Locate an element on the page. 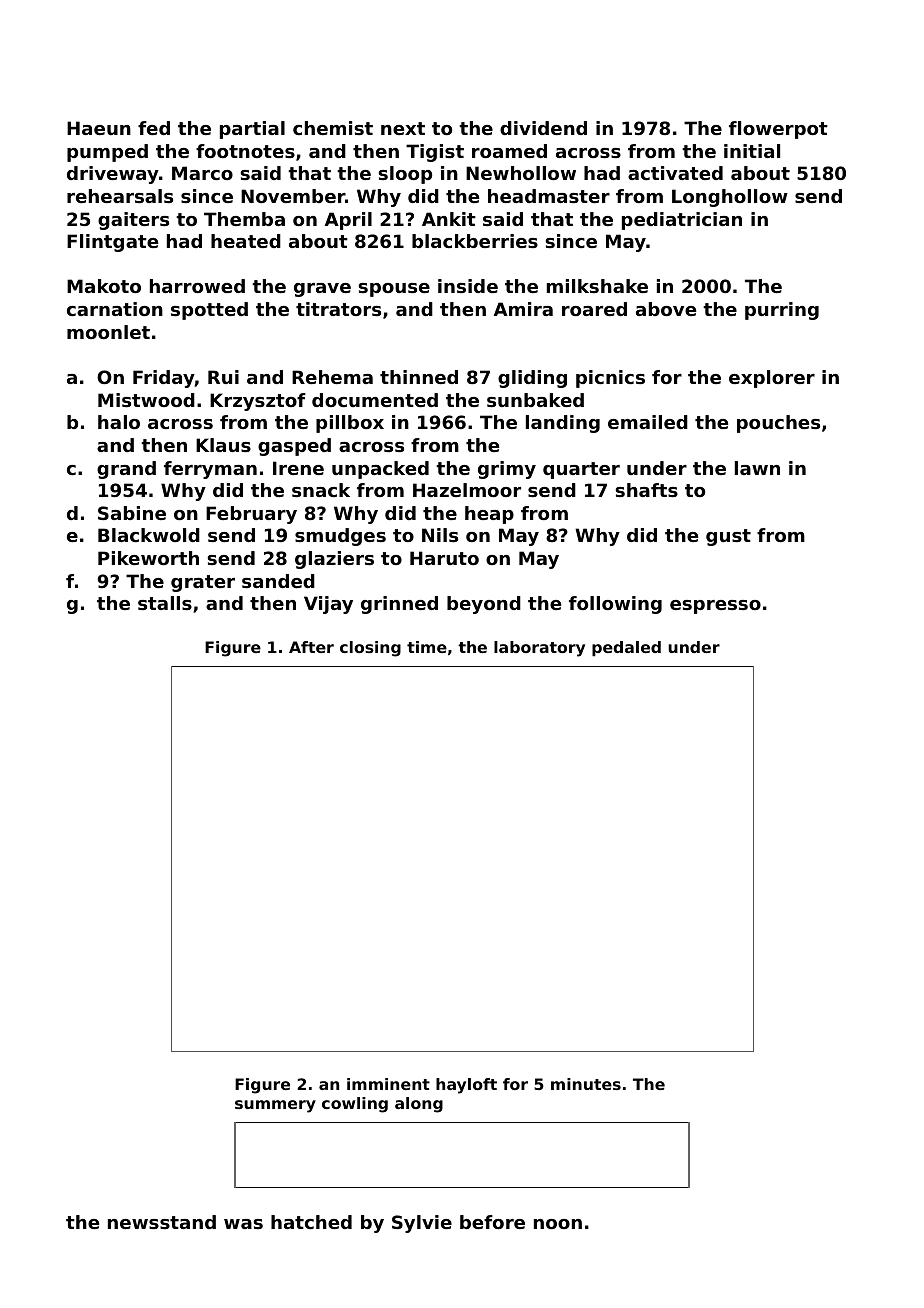 The image size is (924, 1308). titrators is located at coordinates (338, 309).
